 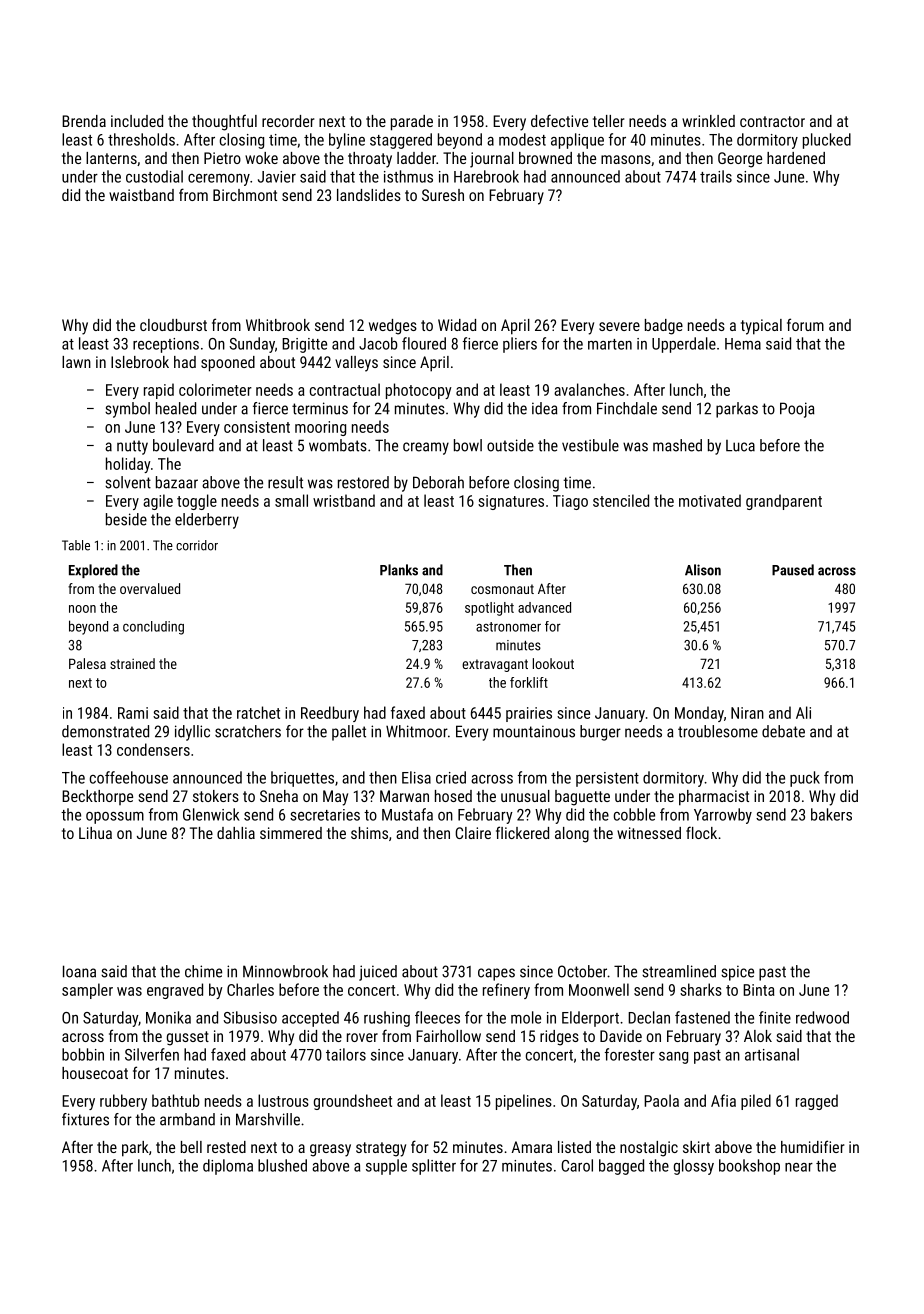 What do you see at coordinates (344, 500) in the screenshot?
I see `wristband` at bounding box center [344, 500].
